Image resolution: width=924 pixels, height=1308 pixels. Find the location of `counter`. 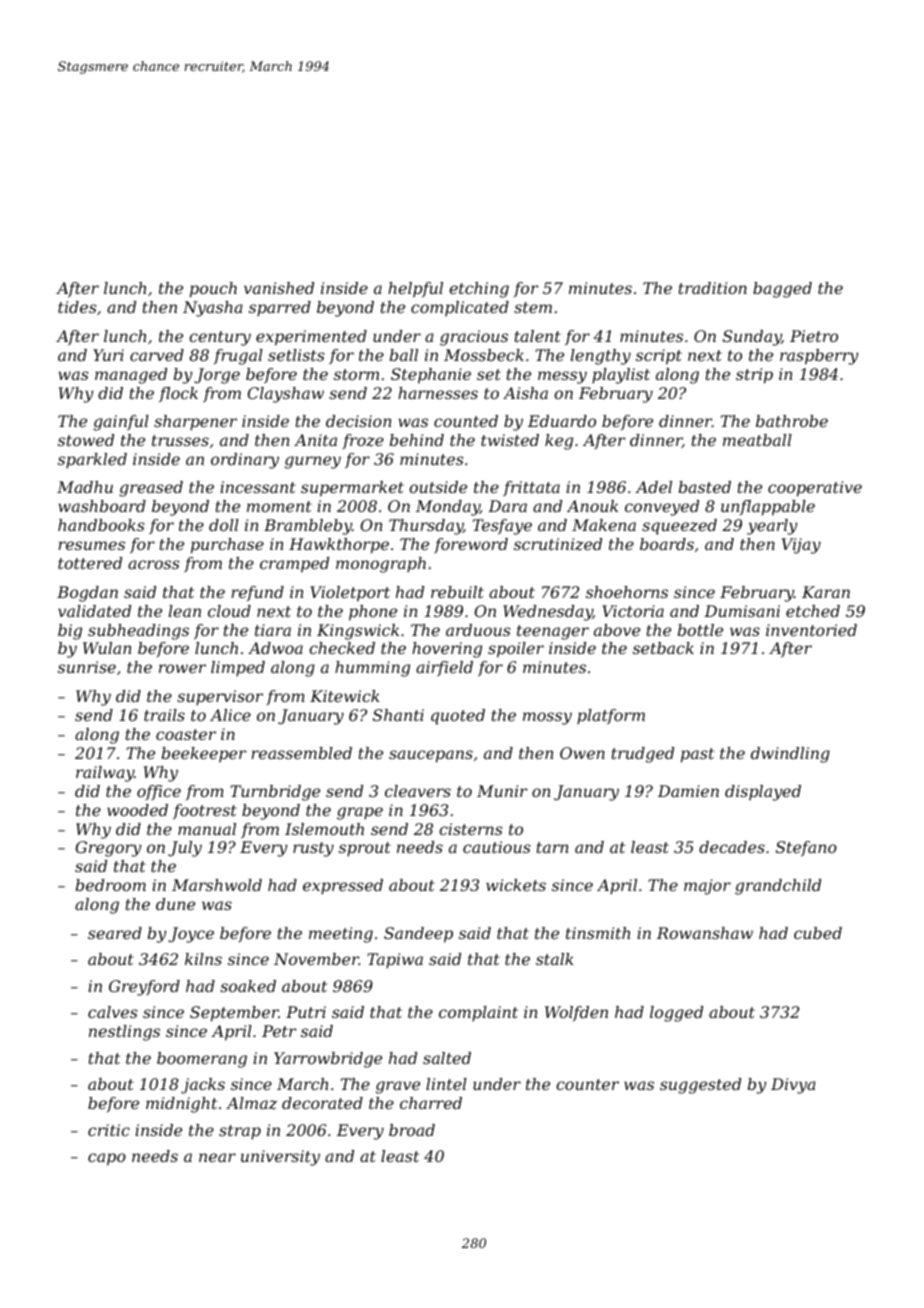

counter is located at coordinates (587, 1084).
